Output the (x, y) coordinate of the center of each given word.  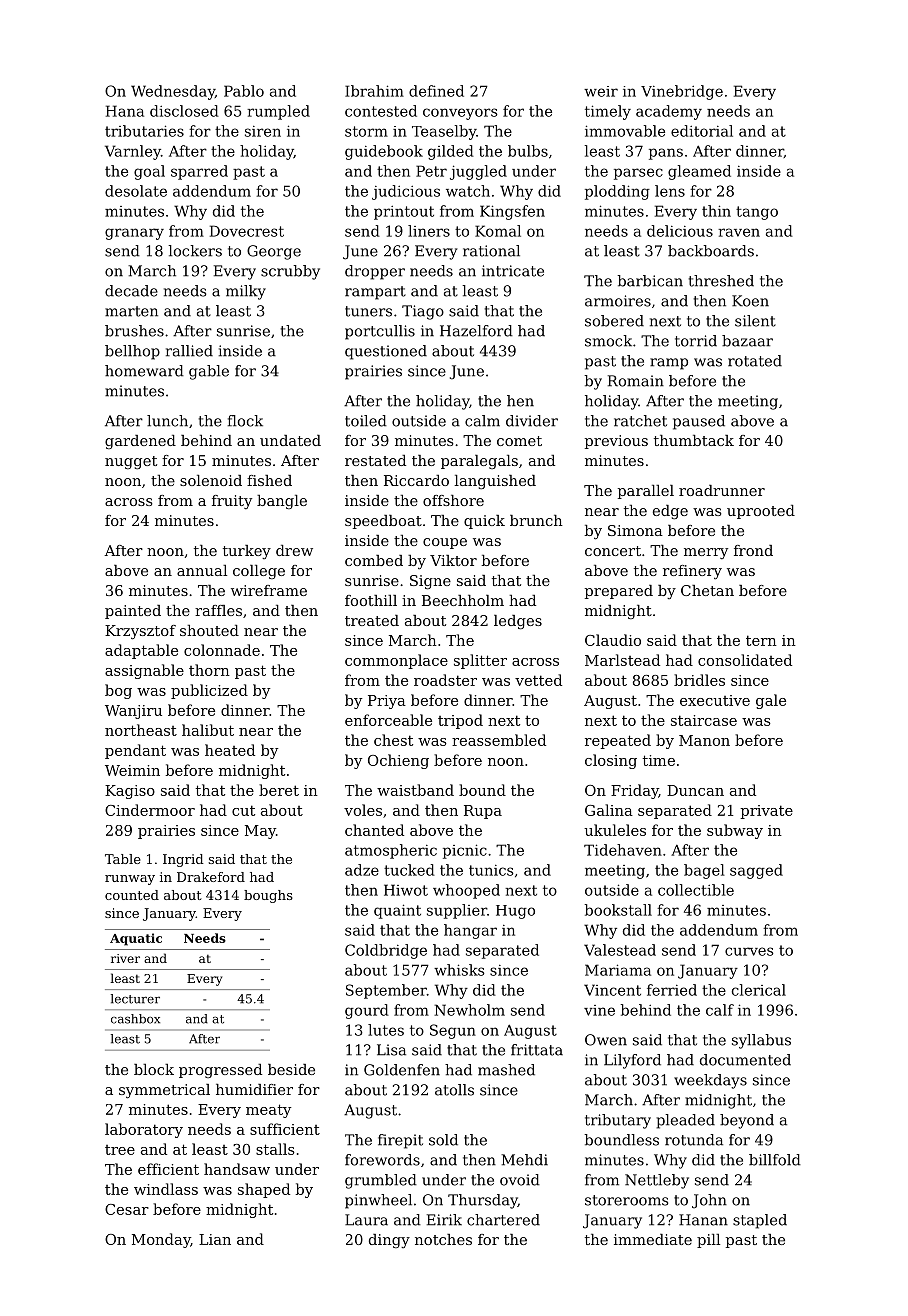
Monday (161, 1240)
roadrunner (722, 490)
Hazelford (476, 331)
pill (708, 1241)
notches (443, 1239)
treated (372, 620)
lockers (195, 251)
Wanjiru (133, 712)
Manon (704, 740)
